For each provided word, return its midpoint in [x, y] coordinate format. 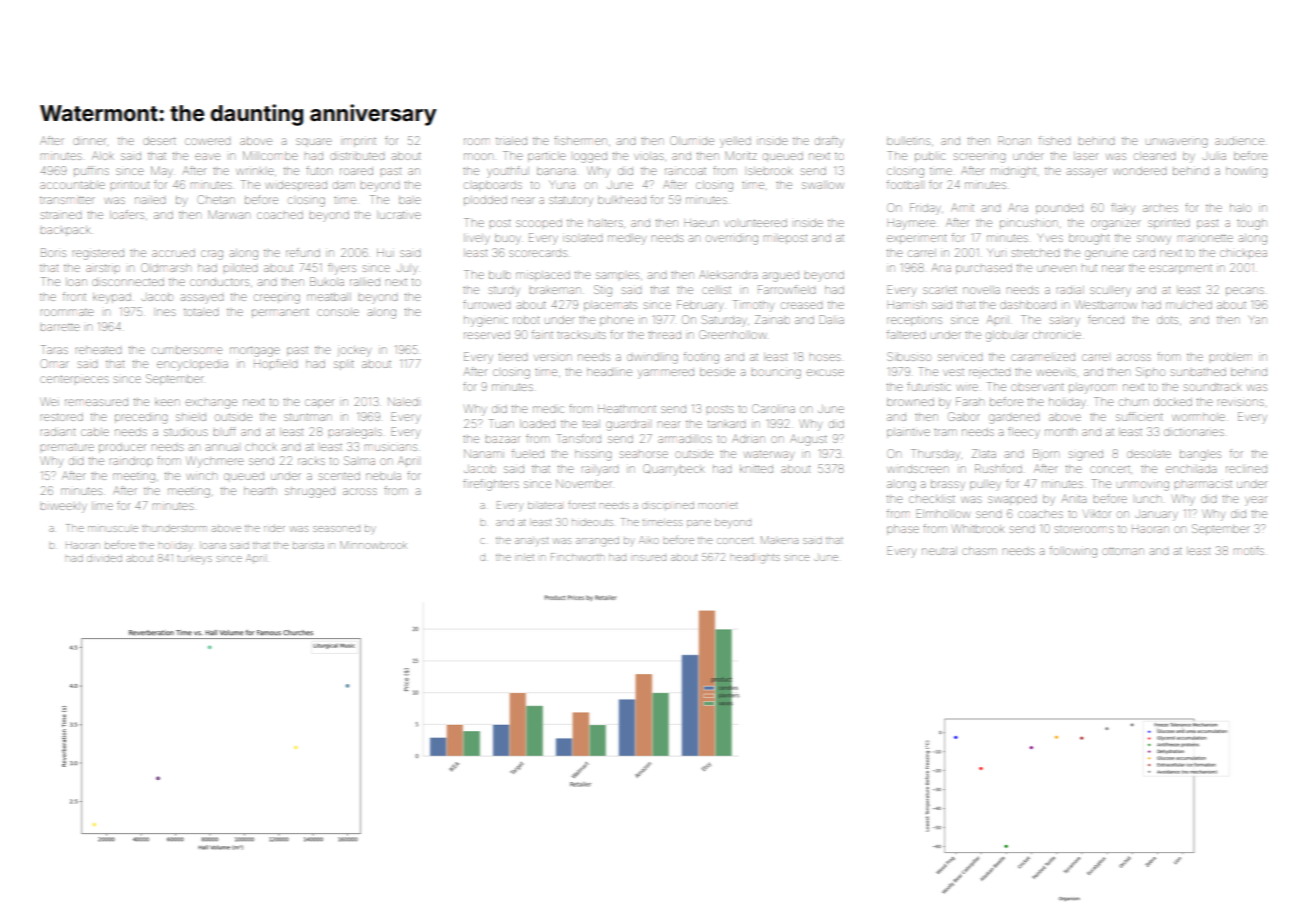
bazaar [503, 439]
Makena [779, 540]
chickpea [1243, 253]
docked [1173, 402]
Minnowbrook [373, 545]
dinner [89, 141]
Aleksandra [728, 274]
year [1256, 501]
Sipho [1150, 371]
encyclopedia [192, 365]
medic [548, 409]
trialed [511, 141]
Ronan [1014, 140]
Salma [359, 460]
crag [212, 255]
